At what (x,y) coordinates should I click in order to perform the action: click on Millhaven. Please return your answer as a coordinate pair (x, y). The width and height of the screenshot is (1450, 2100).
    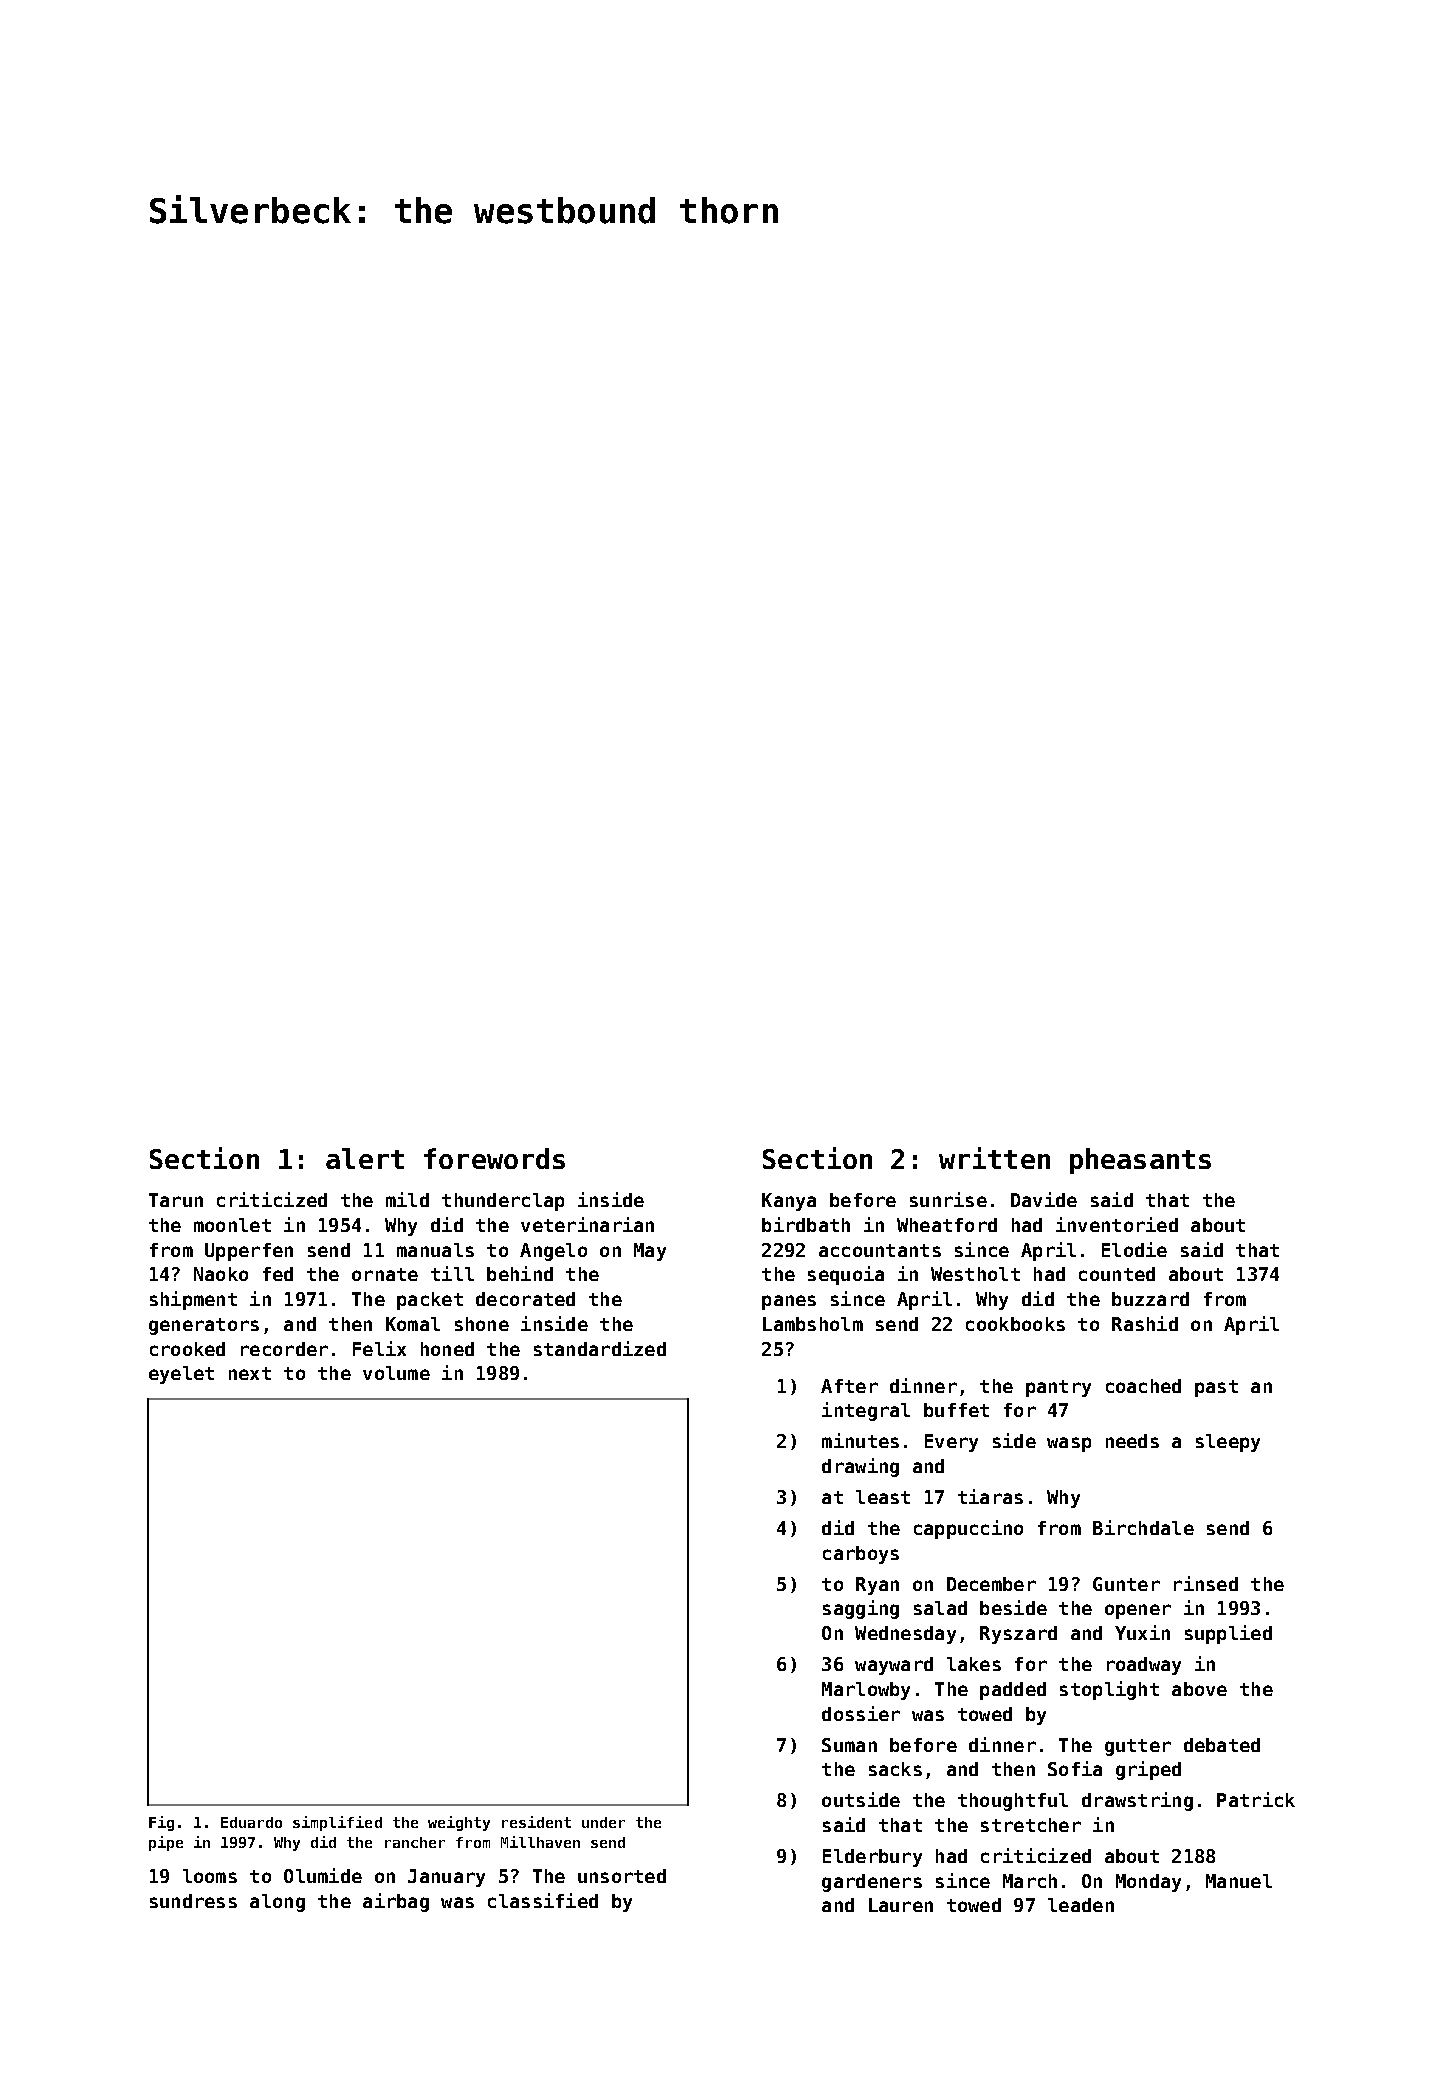
    Looking at the image, I should click on (540, 1842).
